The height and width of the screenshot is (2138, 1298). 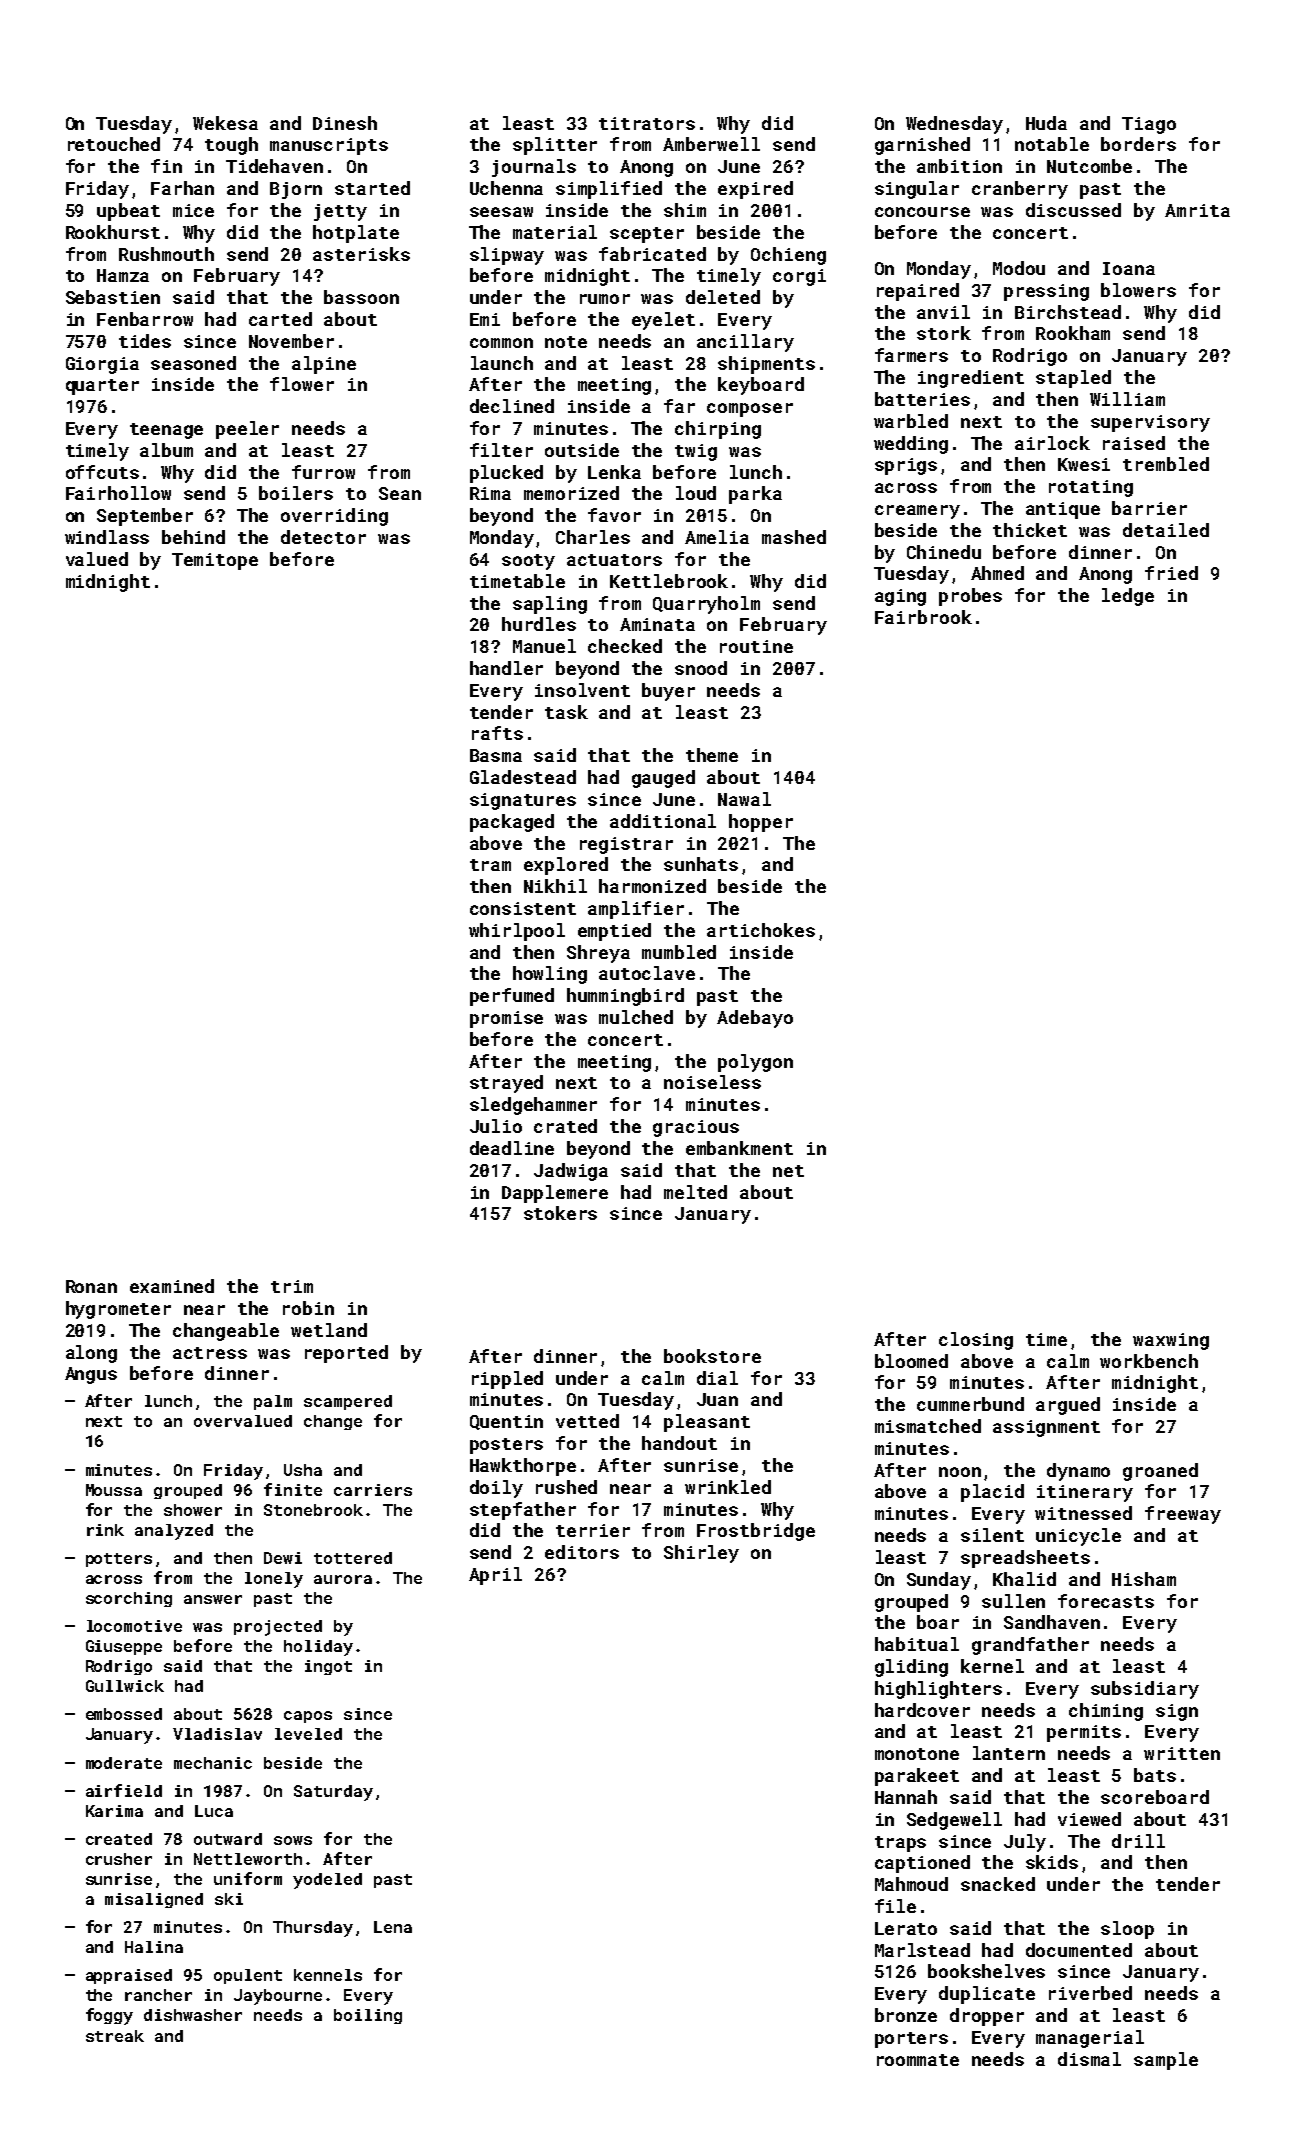 I want to click on Vladislav, so click(x=217, y=1734).
